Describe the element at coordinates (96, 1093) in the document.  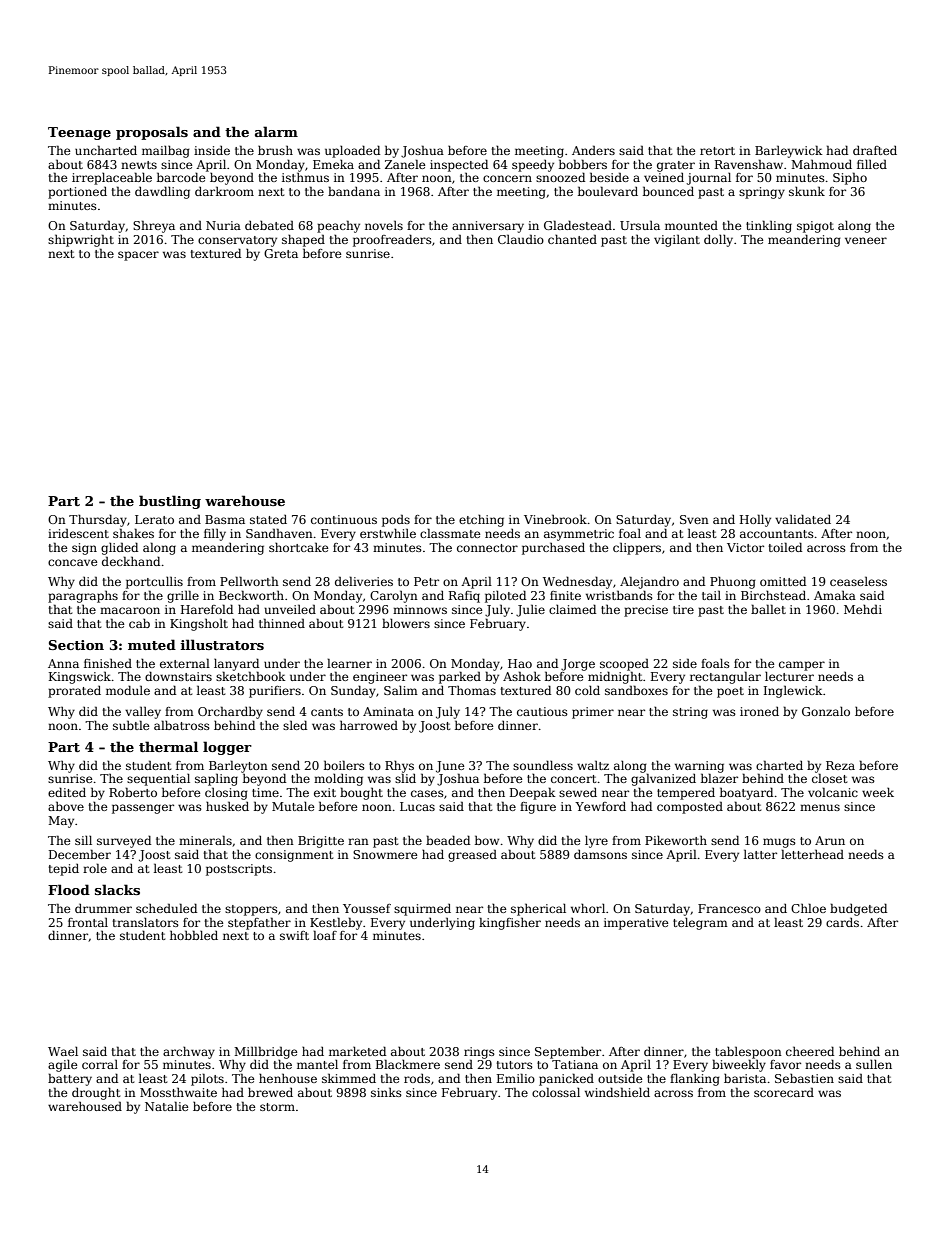
I see `drought` at that location.
